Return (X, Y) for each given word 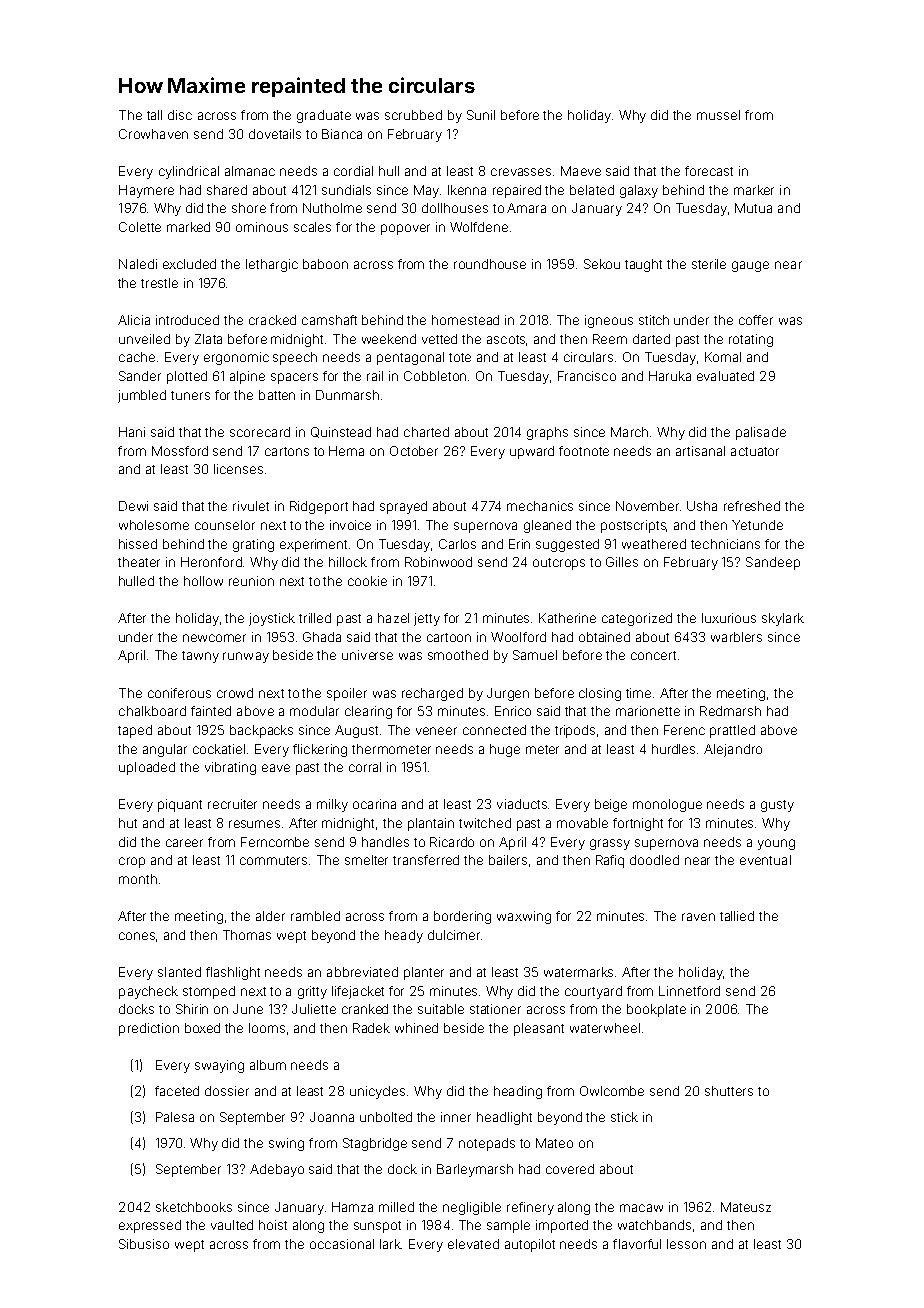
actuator (755, 451)
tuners (190, 395)
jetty (427, 619)
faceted (177, 1091)
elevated (473, 1244)
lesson (686, 1244)
